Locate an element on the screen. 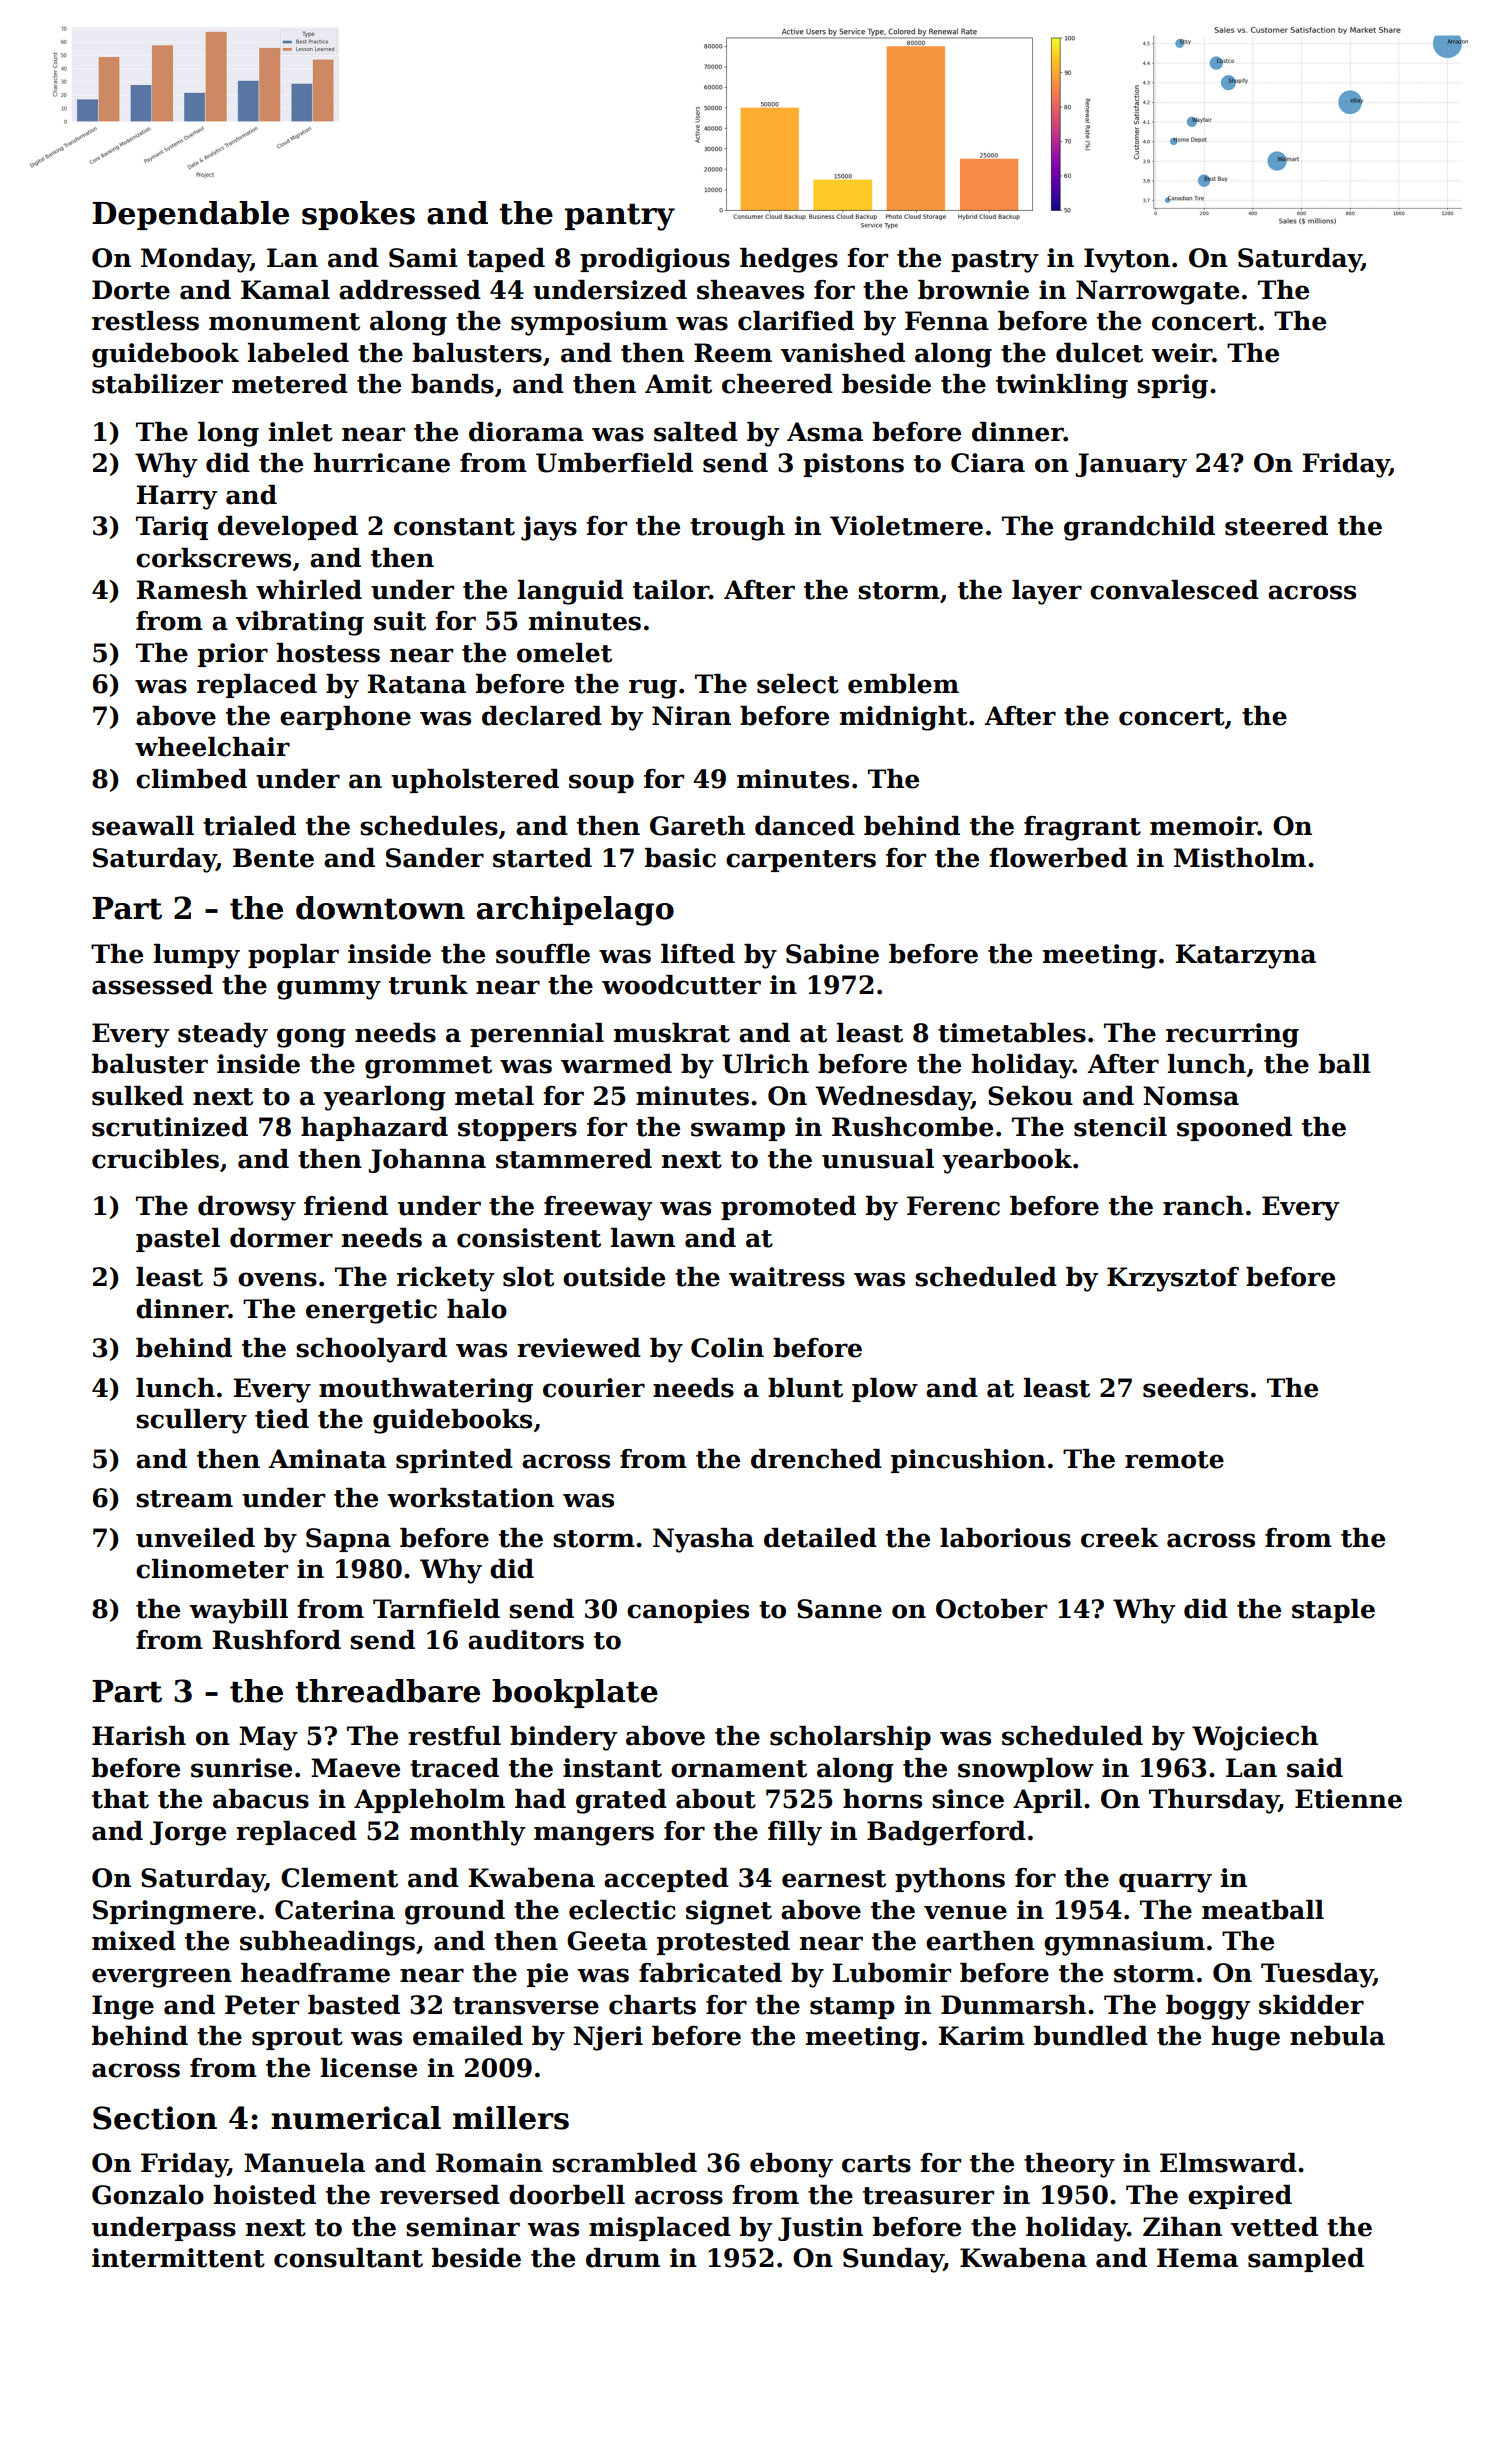  mouthwatering is located at coordinates (426, 1390).
